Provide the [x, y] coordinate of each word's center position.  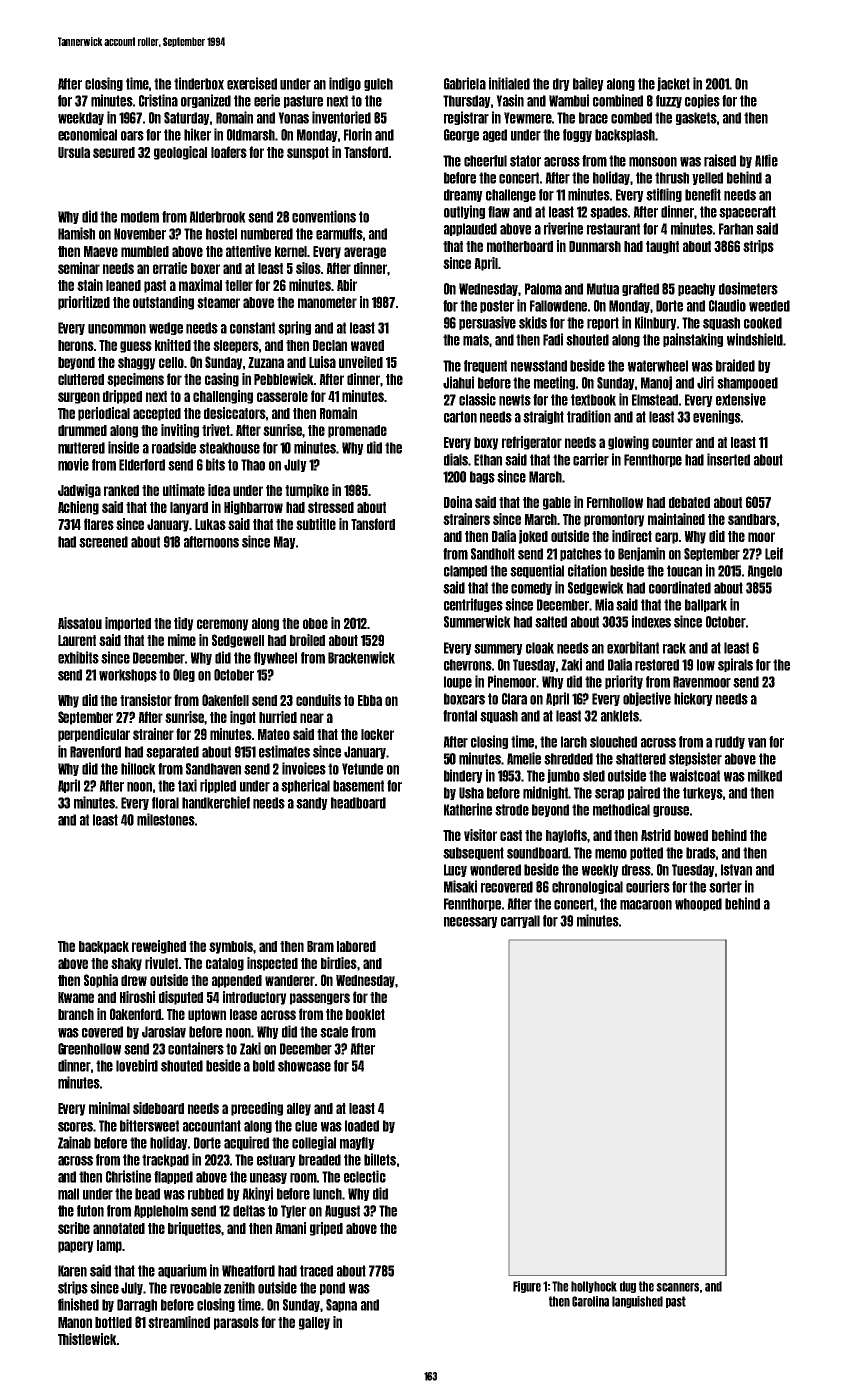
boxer [205, 268]
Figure [527, 1287]
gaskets [696, 118]
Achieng [78, 508]
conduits [318, 700]
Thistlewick [87, 1339]
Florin [358, 134]
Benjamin [641, 554]
